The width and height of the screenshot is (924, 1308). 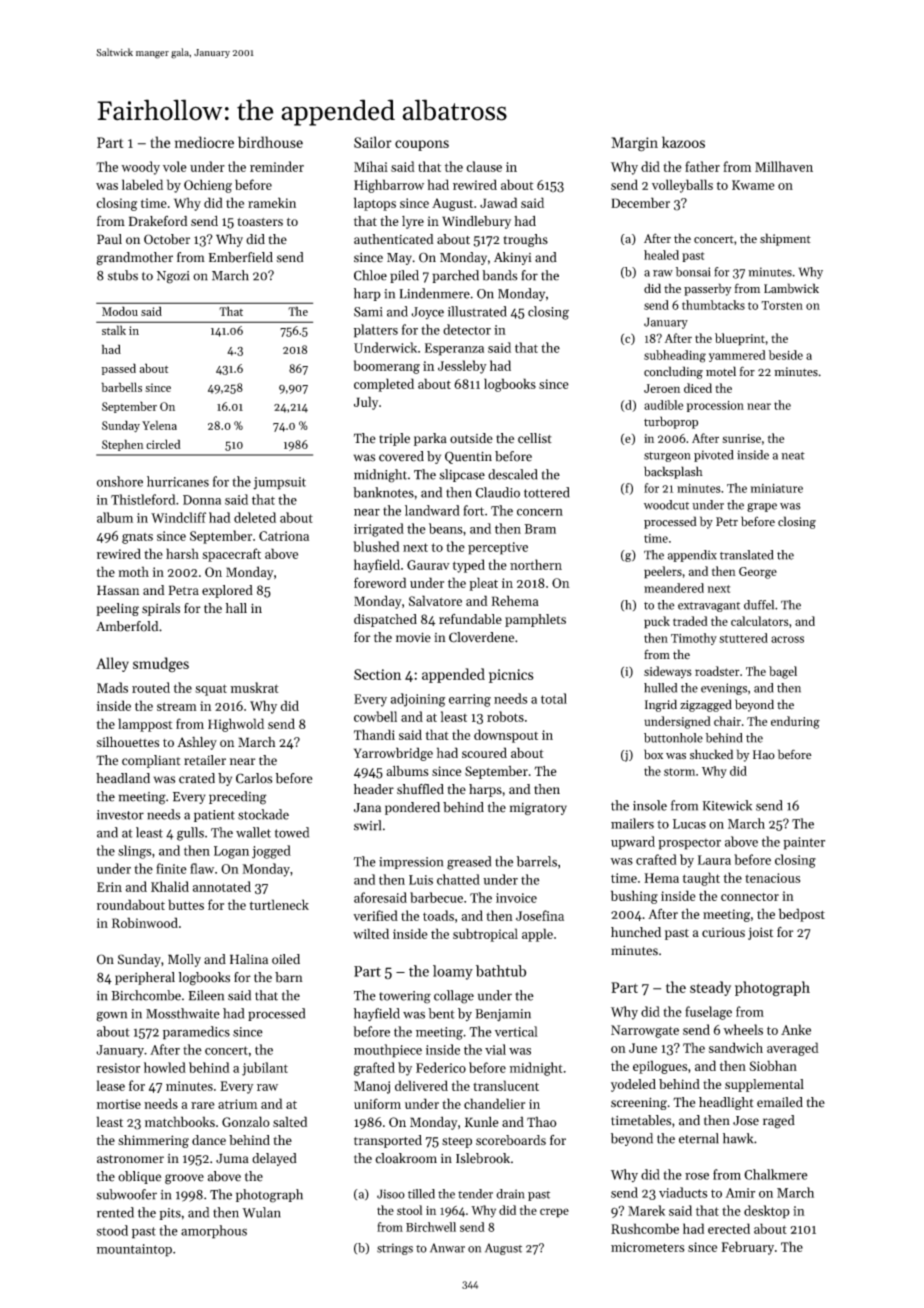 What do you see at coordinates (284, 536) in the screenshot?
I see `Catriona` at bounding box center [284, 536].
